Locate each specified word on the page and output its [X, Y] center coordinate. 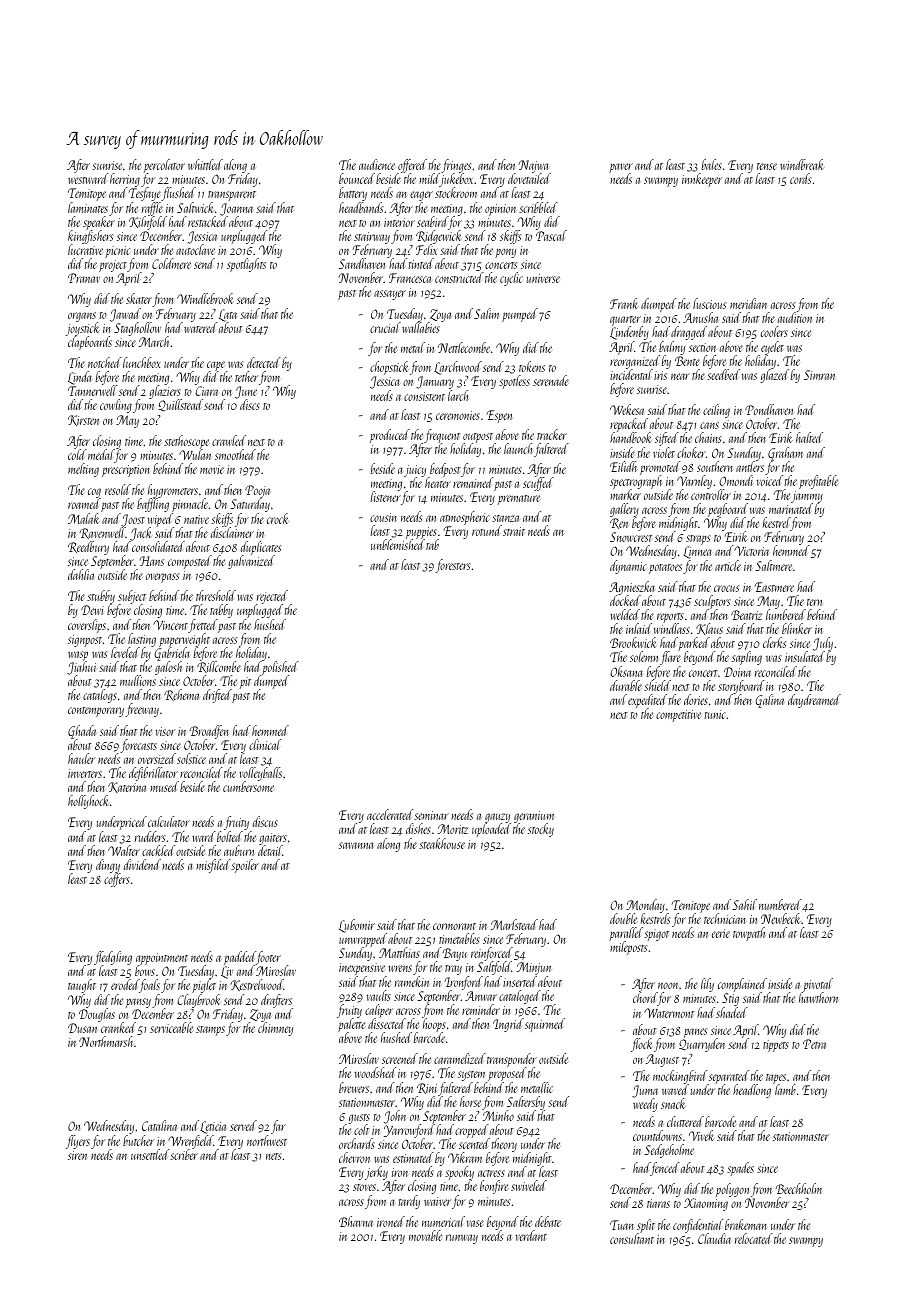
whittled [205, 164]
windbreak [802, 164]
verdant [531, 1235]
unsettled [150, 1154]
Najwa [534, 167]
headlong [752, 1091]
